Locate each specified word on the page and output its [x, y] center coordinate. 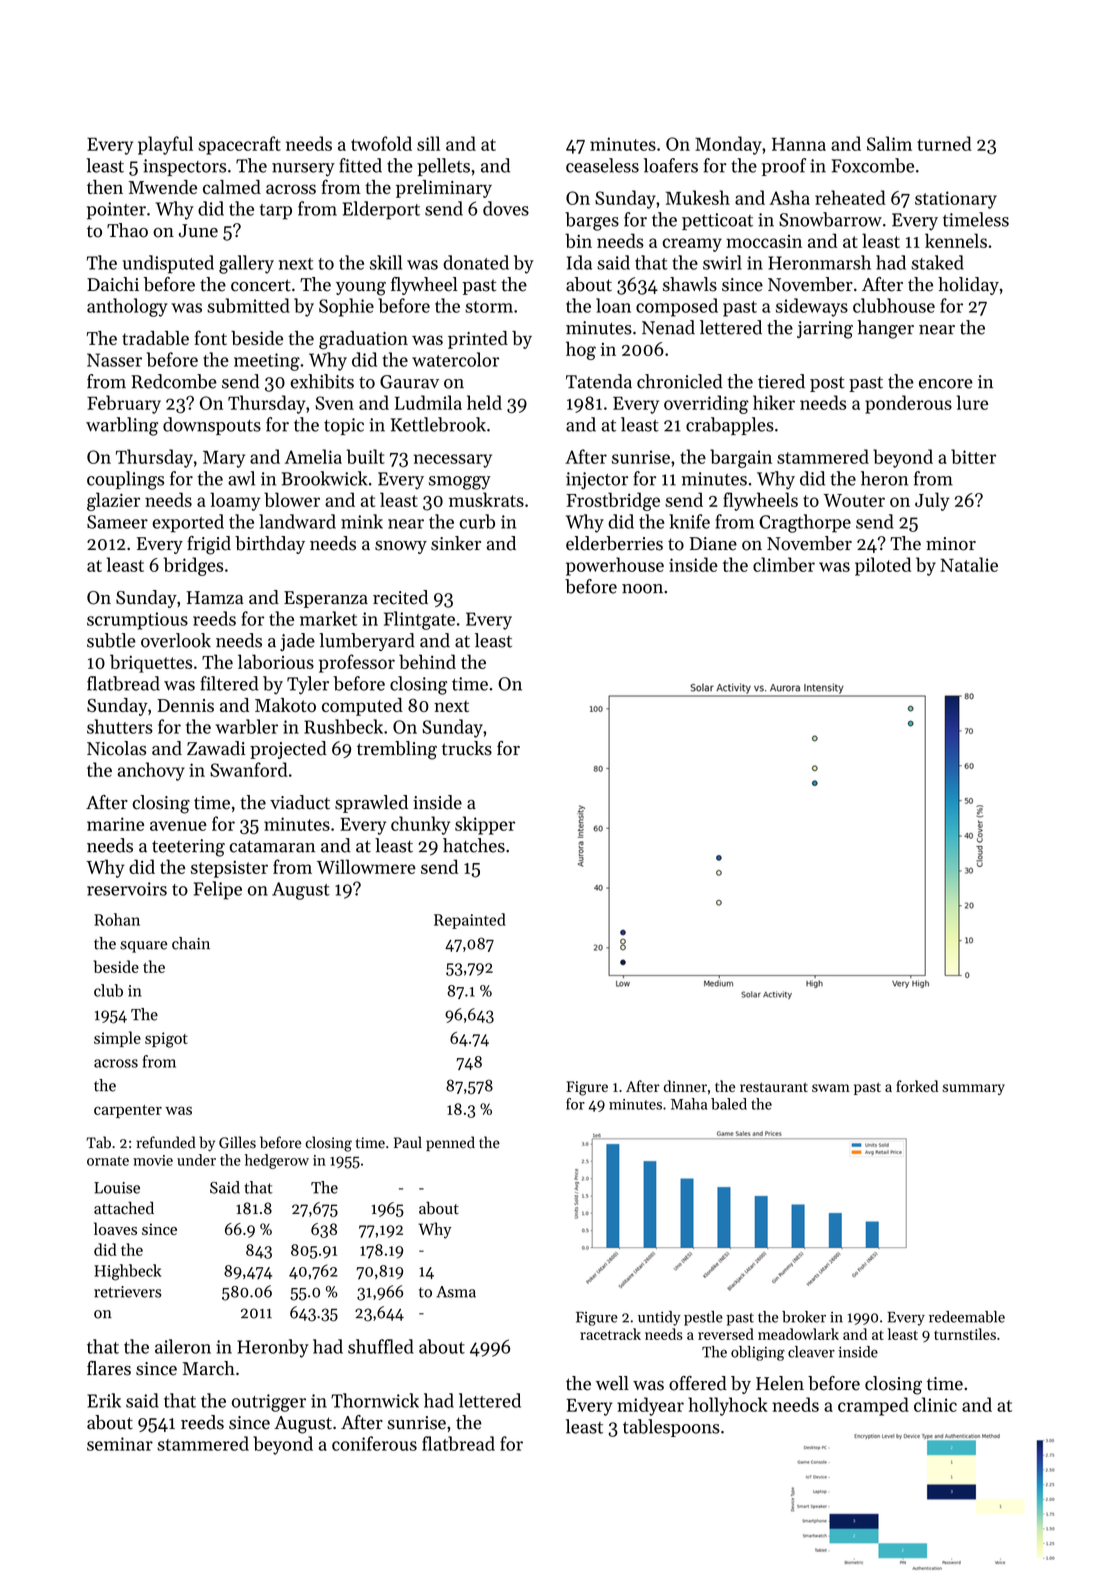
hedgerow [277, 1161]
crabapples [730, 426]
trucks [467, 748]
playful [165, 145]
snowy [401, 547]
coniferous [374, 1443]
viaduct [300, 802]
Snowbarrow [830, 219]
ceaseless [602, 165]
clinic [935, 1404]
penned [450, 1143]
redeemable [967, 1317]
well [612, 1383]
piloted [883, 566]
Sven [334, 403]
